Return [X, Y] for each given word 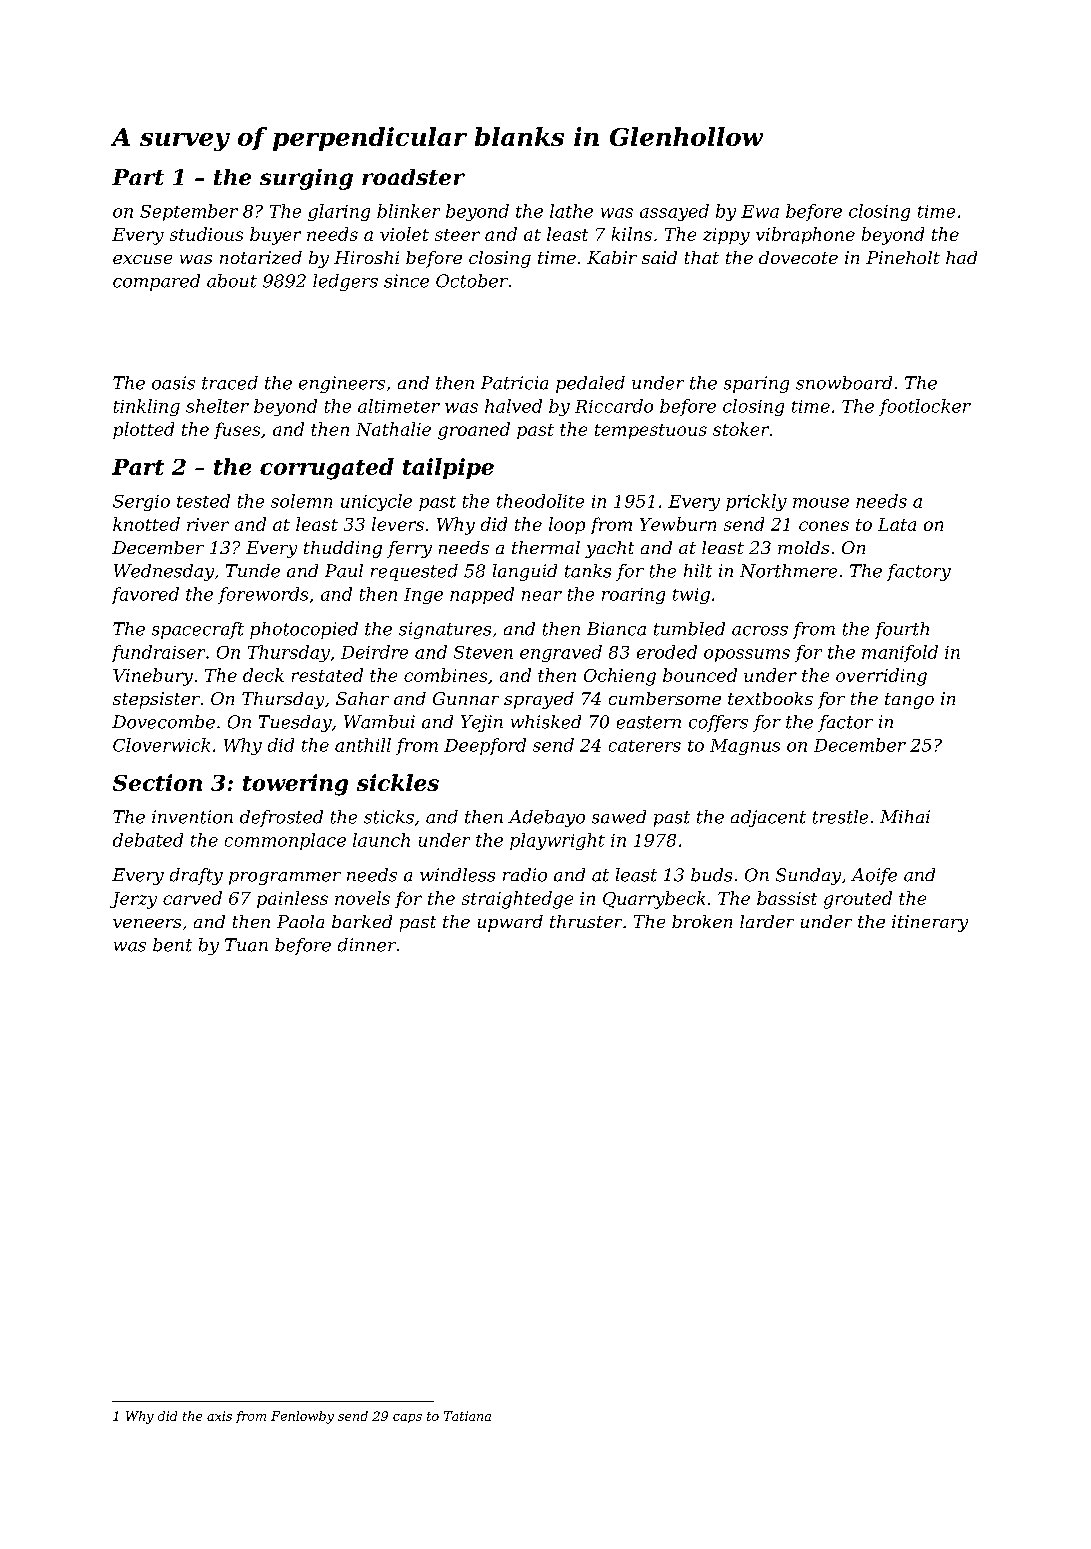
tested [203, 501]
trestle [840, 817]
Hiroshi [366, 257]
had [961, 257]
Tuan [246, 945]
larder [767, 921]
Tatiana [467, 1416]
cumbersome [665, 698]
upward [510, 923]
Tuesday [295, 723]
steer [457, 235]
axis [219, 1416]
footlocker [925, 407]
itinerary [930, 923]
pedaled [590, 384]
